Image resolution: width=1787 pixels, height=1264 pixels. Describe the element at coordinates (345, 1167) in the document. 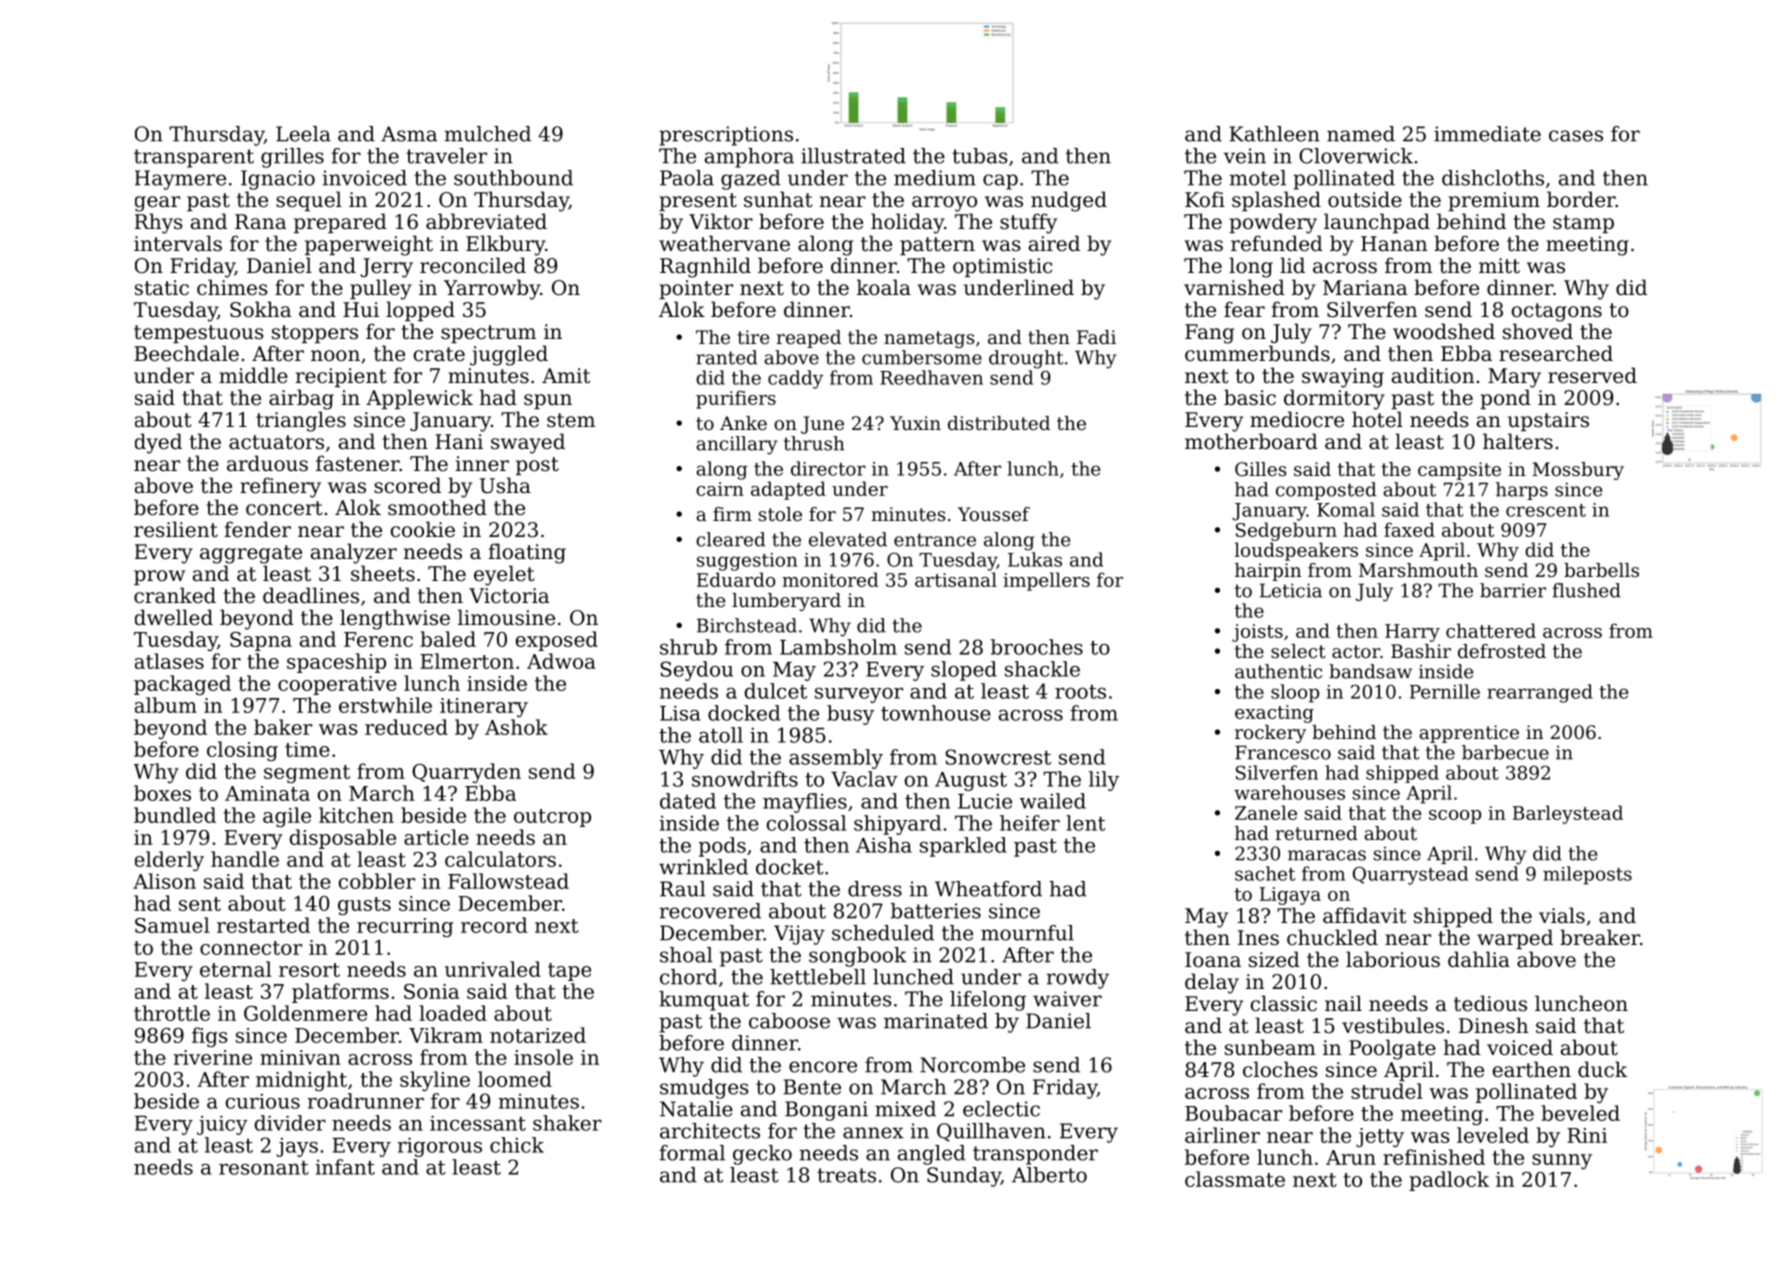

I see `infant` at that location.
